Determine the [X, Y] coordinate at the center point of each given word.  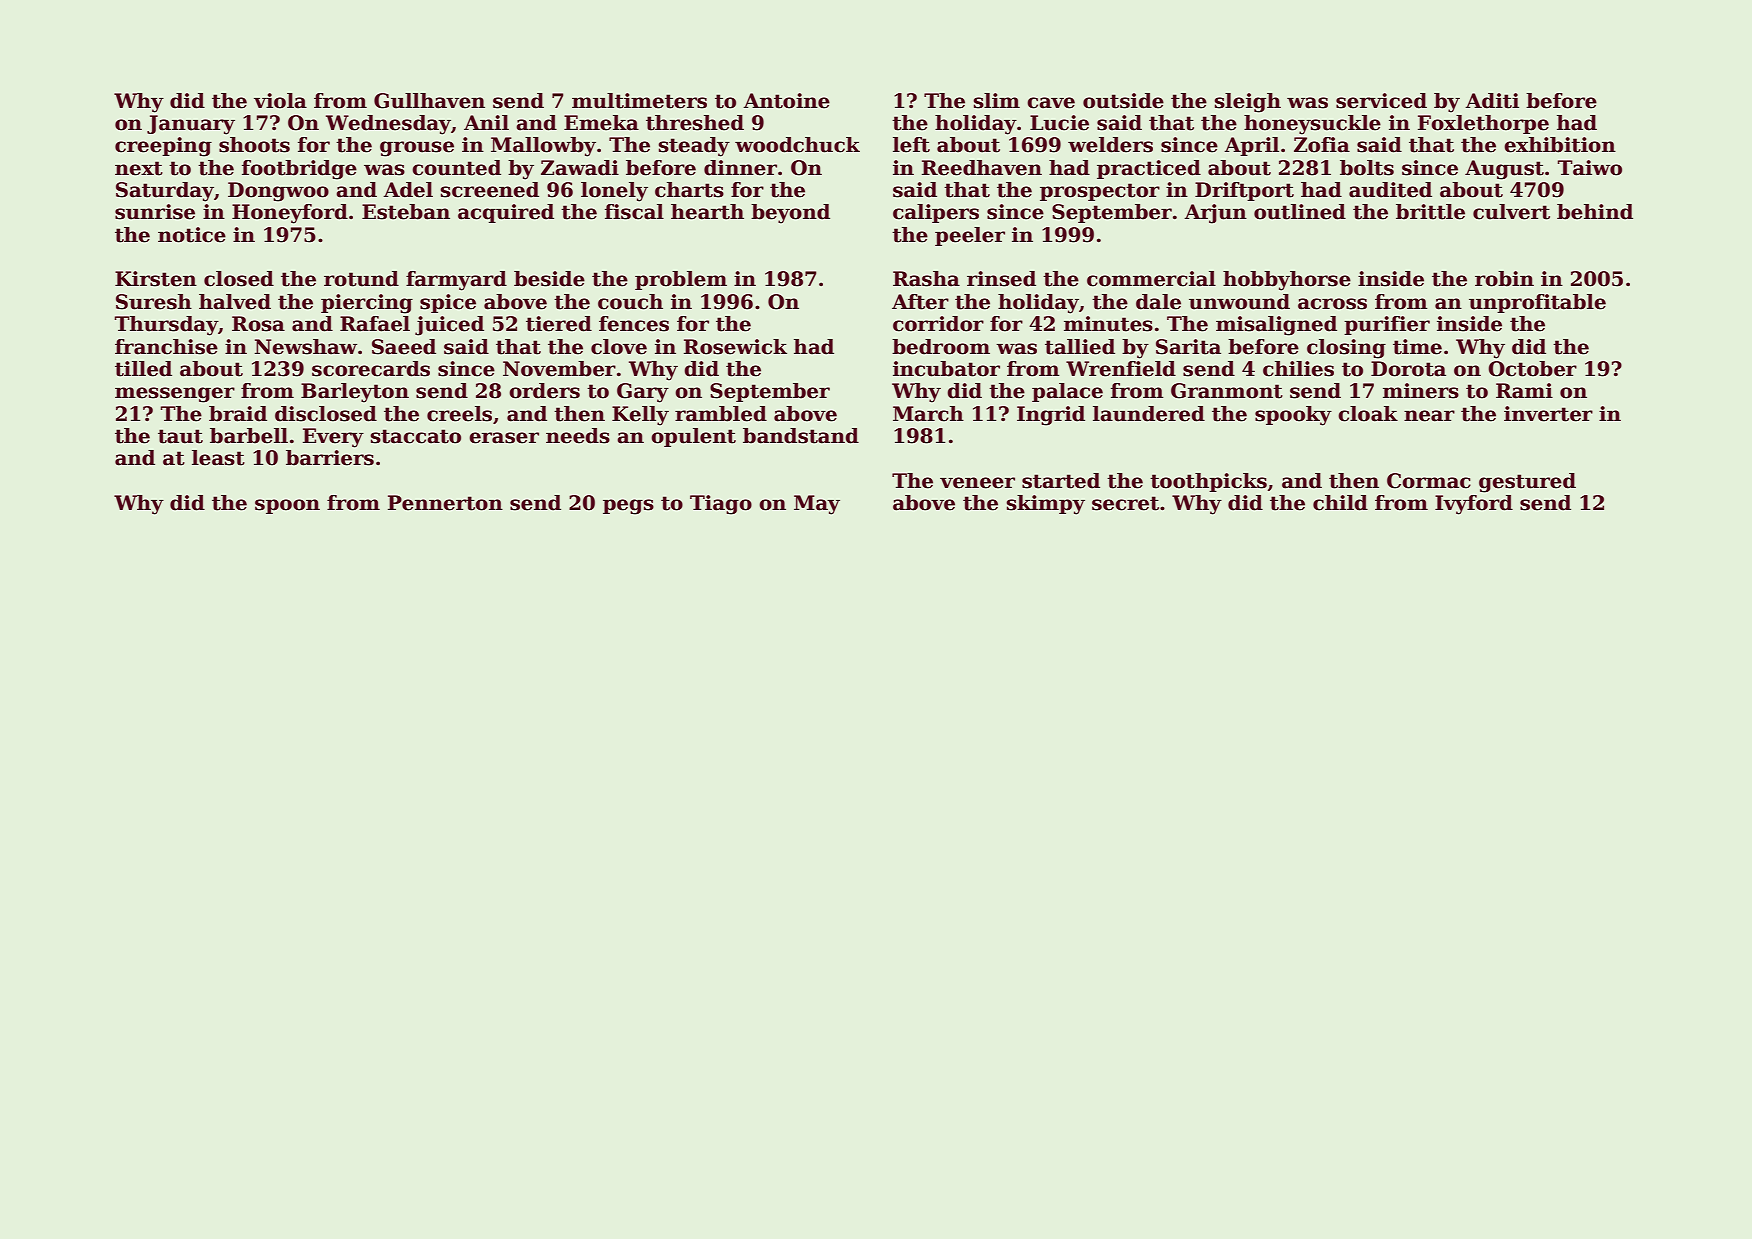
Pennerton [445, 503]
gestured [1527, 483]
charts [689, 190]
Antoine [786, 101]
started [1061, 481]
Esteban [406, 212]
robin [1504, 279]
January [191, 125]
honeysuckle [1312, 125]
